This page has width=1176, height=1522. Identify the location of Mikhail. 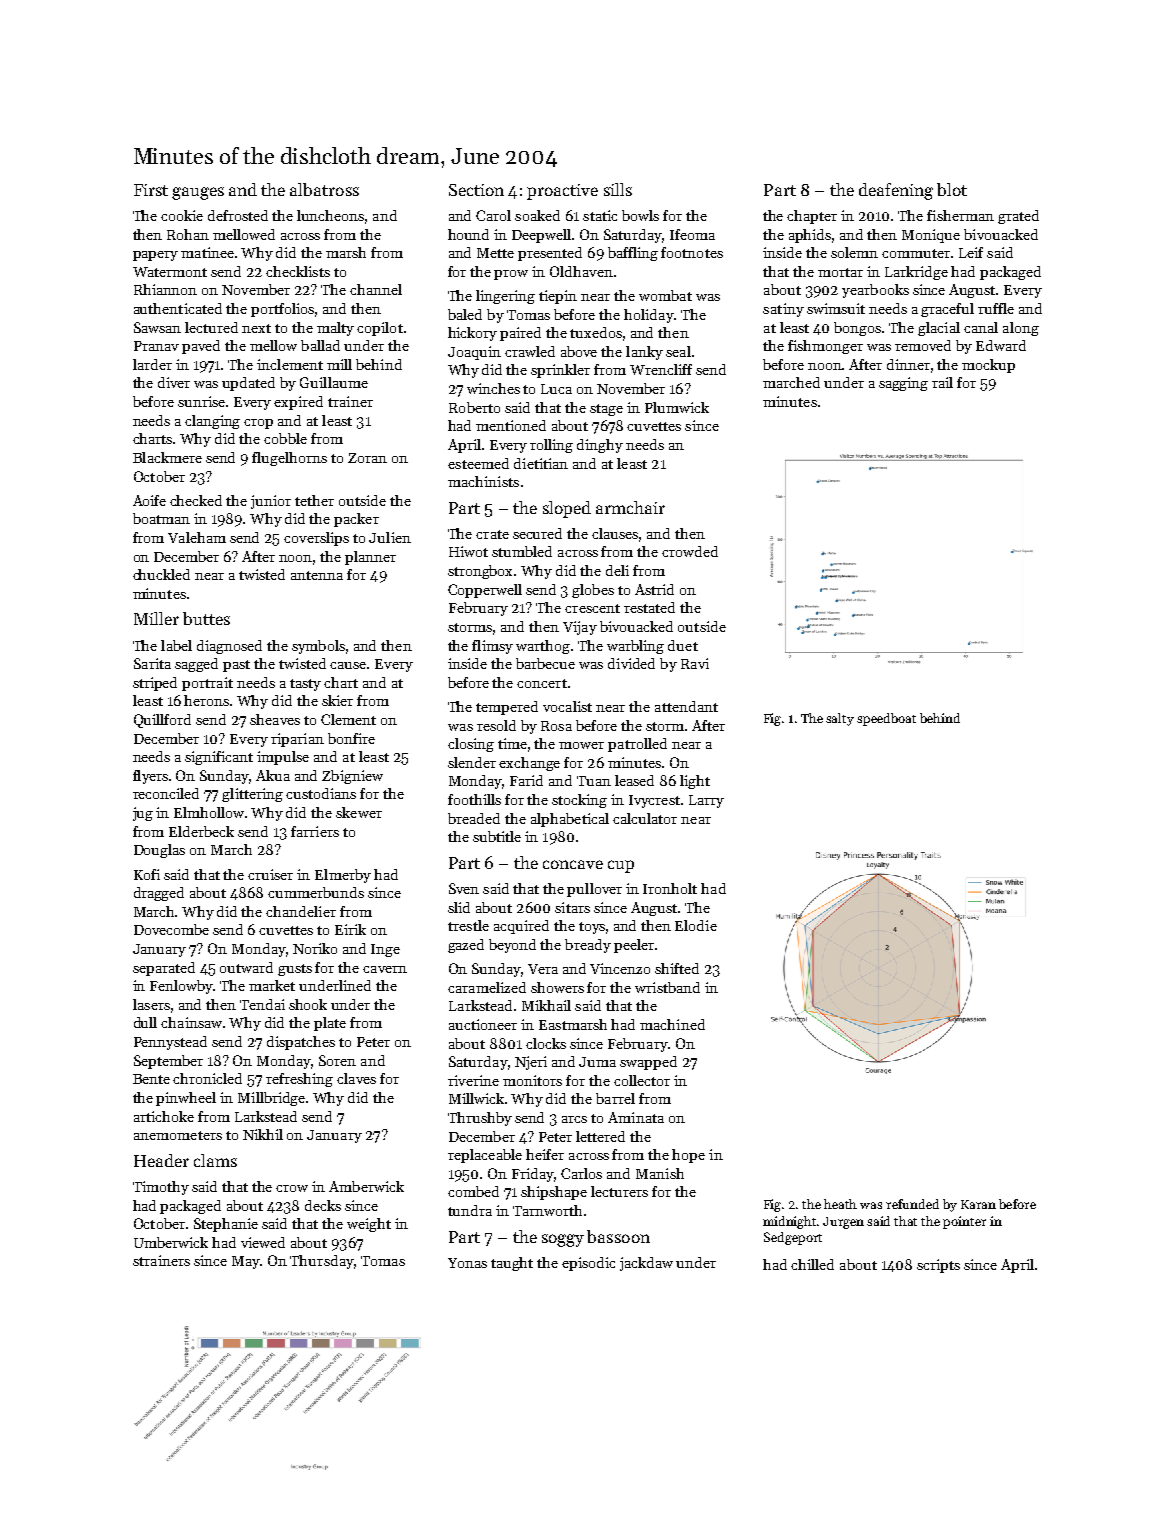
(546, 1005).
